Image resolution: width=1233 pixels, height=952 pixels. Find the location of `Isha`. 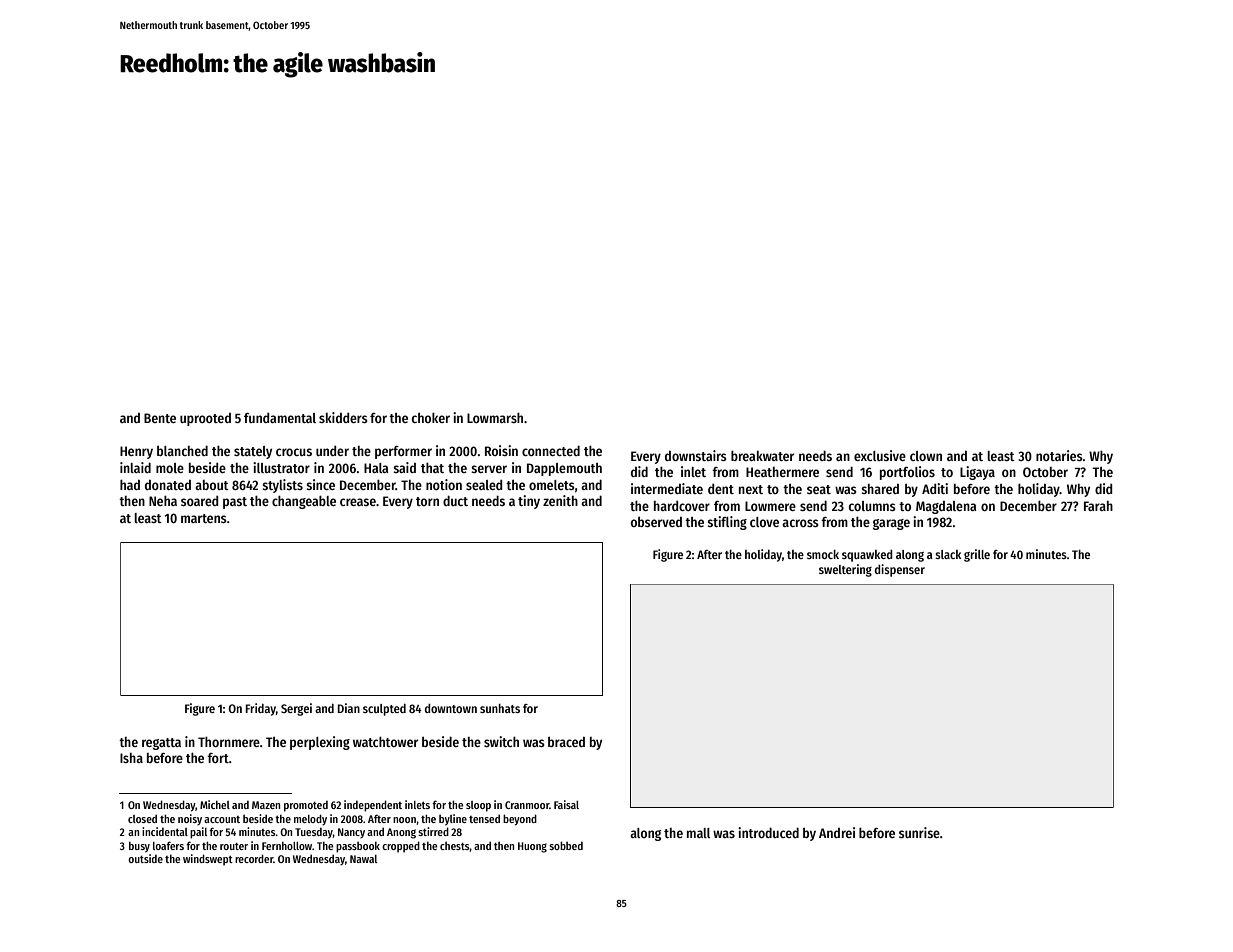

Isha is located at coordinates (131, 758).
